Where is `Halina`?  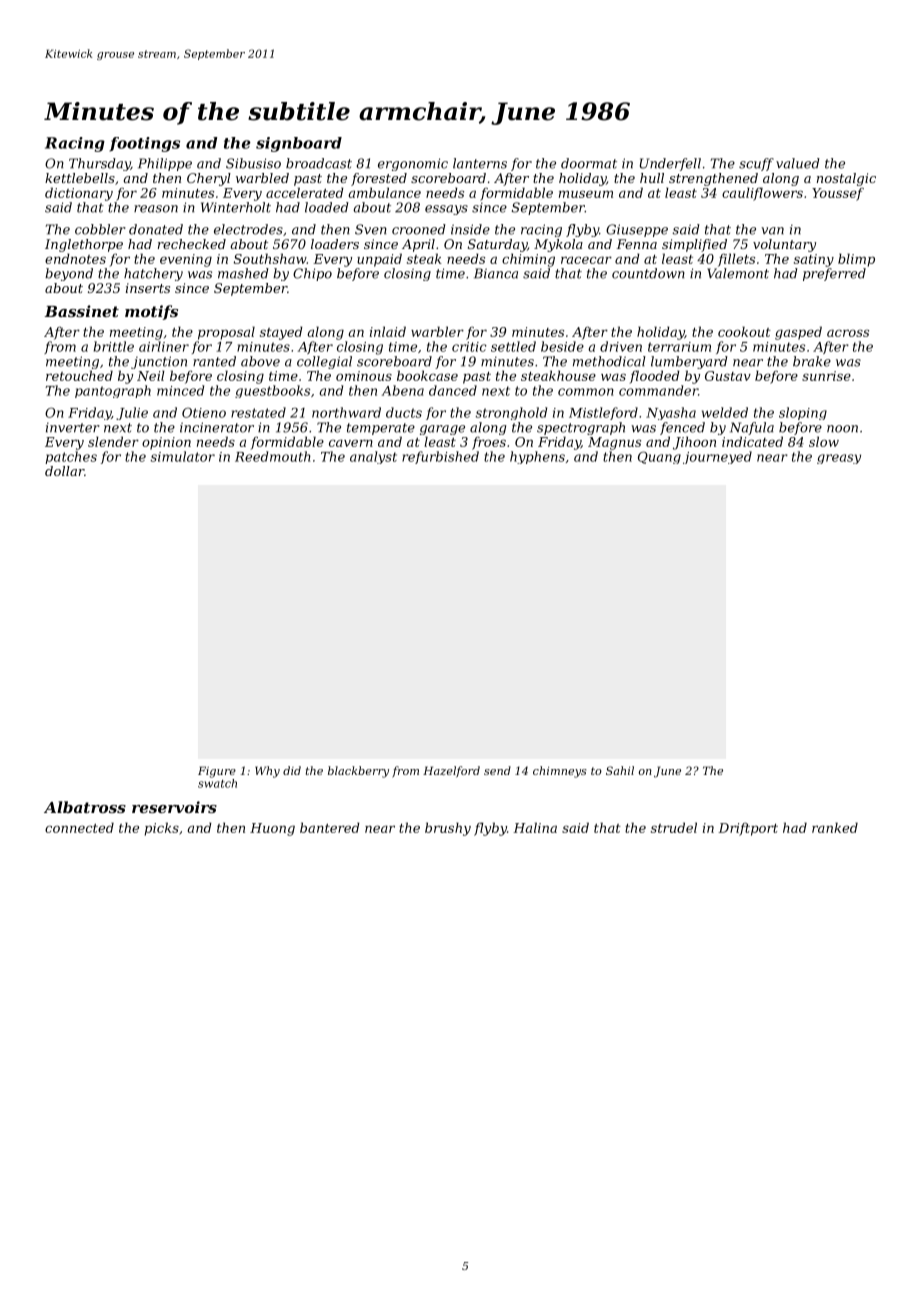 Halina is located at coordinates (535, 827).
